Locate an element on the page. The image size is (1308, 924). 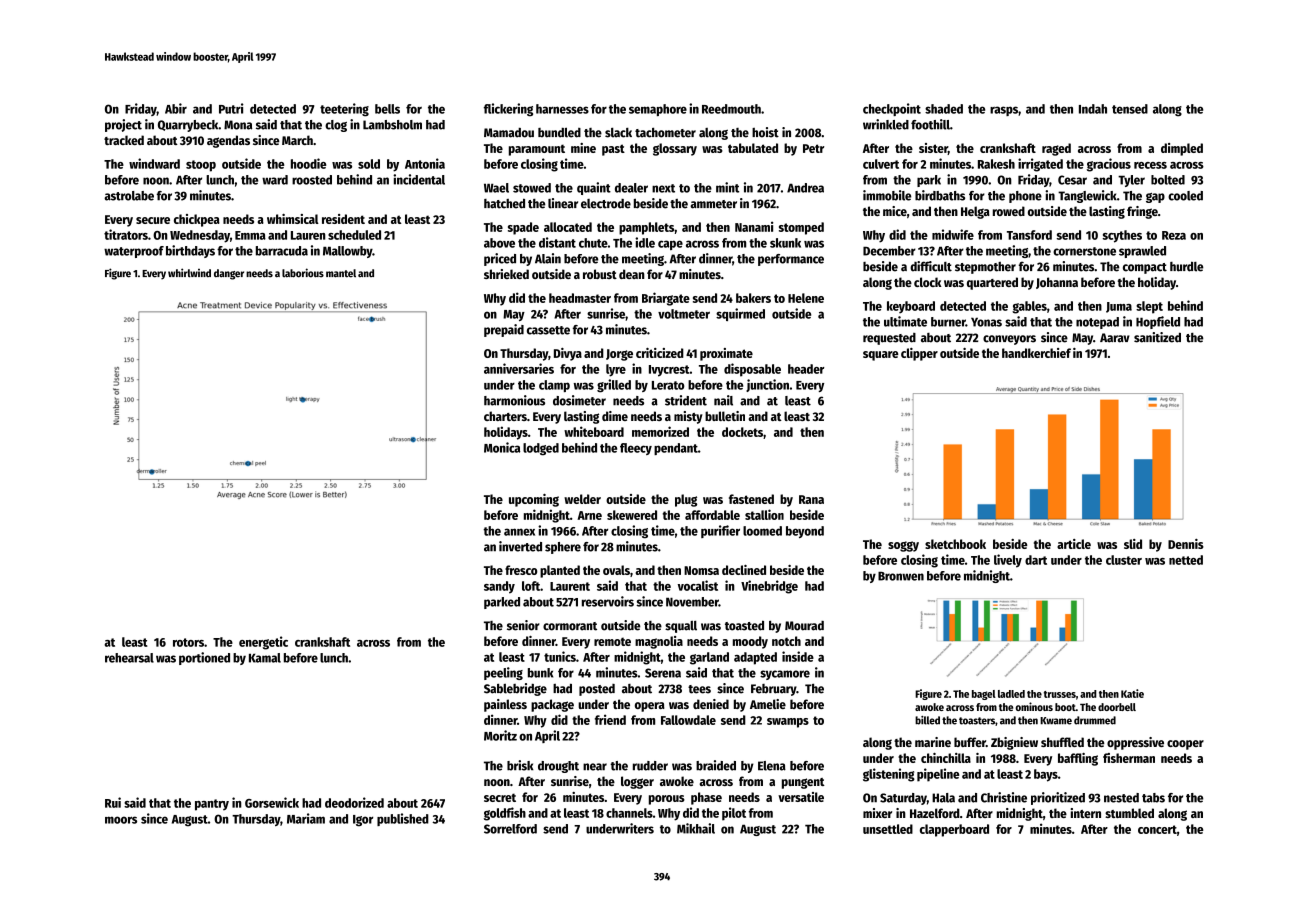
Putri is located at coordinates (231, 108).
